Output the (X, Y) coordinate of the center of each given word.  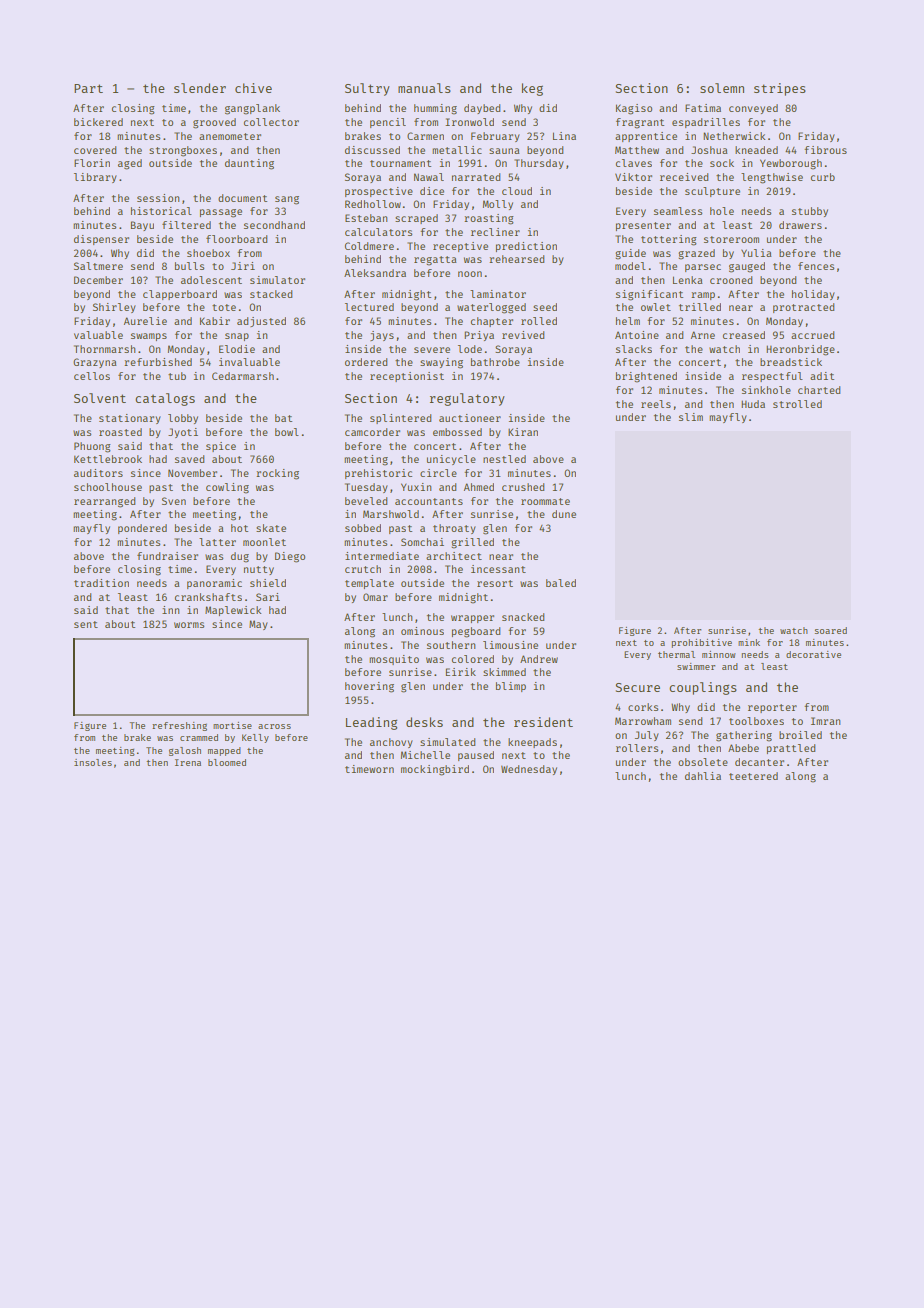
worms (189, 625)
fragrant (640, 123)
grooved (214, 123)
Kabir (215, 321)
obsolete (703, 762)
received (684, 177)
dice (432, 191)
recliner (495, 232)
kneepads (532, 743)
